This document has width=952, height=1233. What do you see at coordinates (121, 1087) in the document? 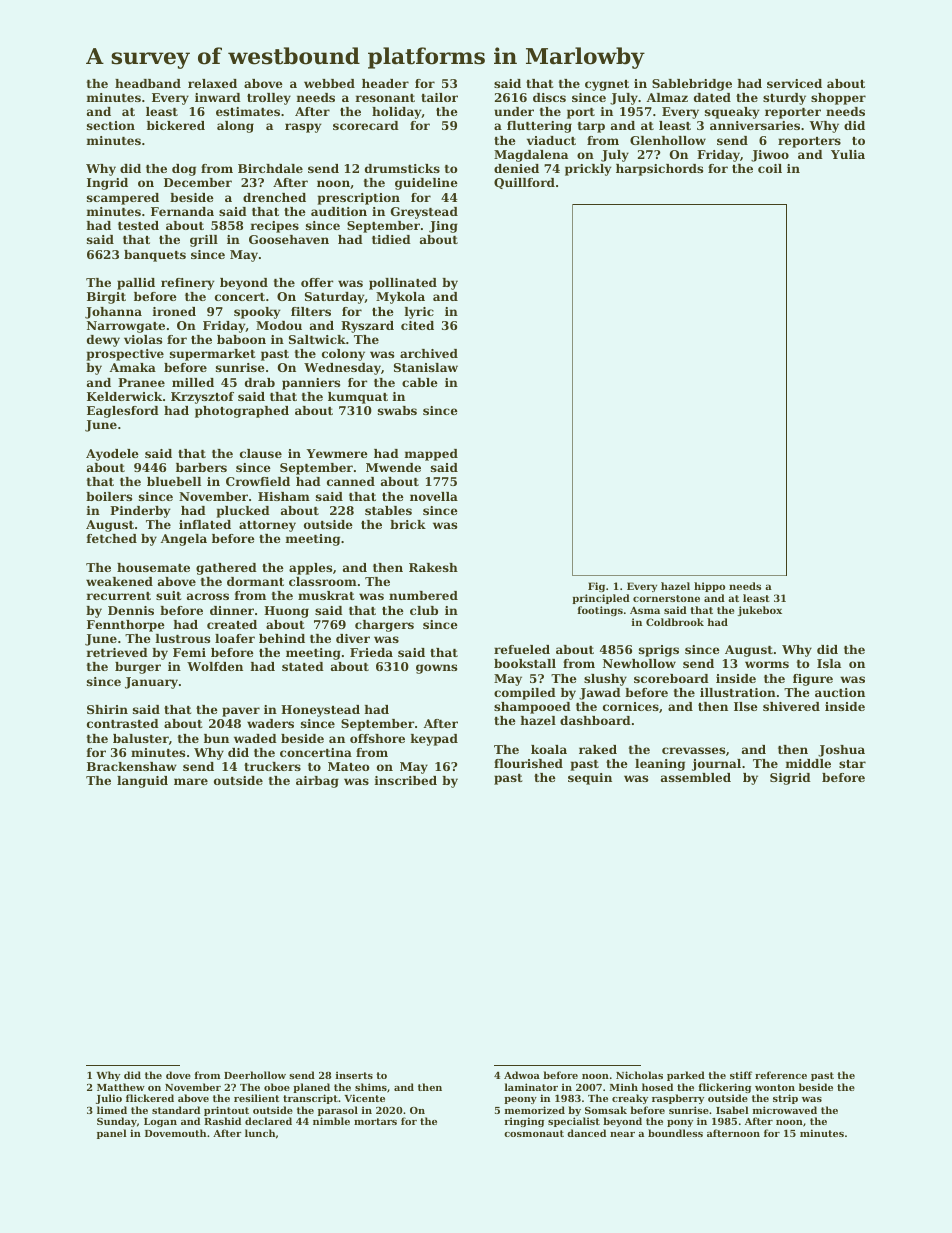
I see `Matthew` at bounding box center [121, 1087].
